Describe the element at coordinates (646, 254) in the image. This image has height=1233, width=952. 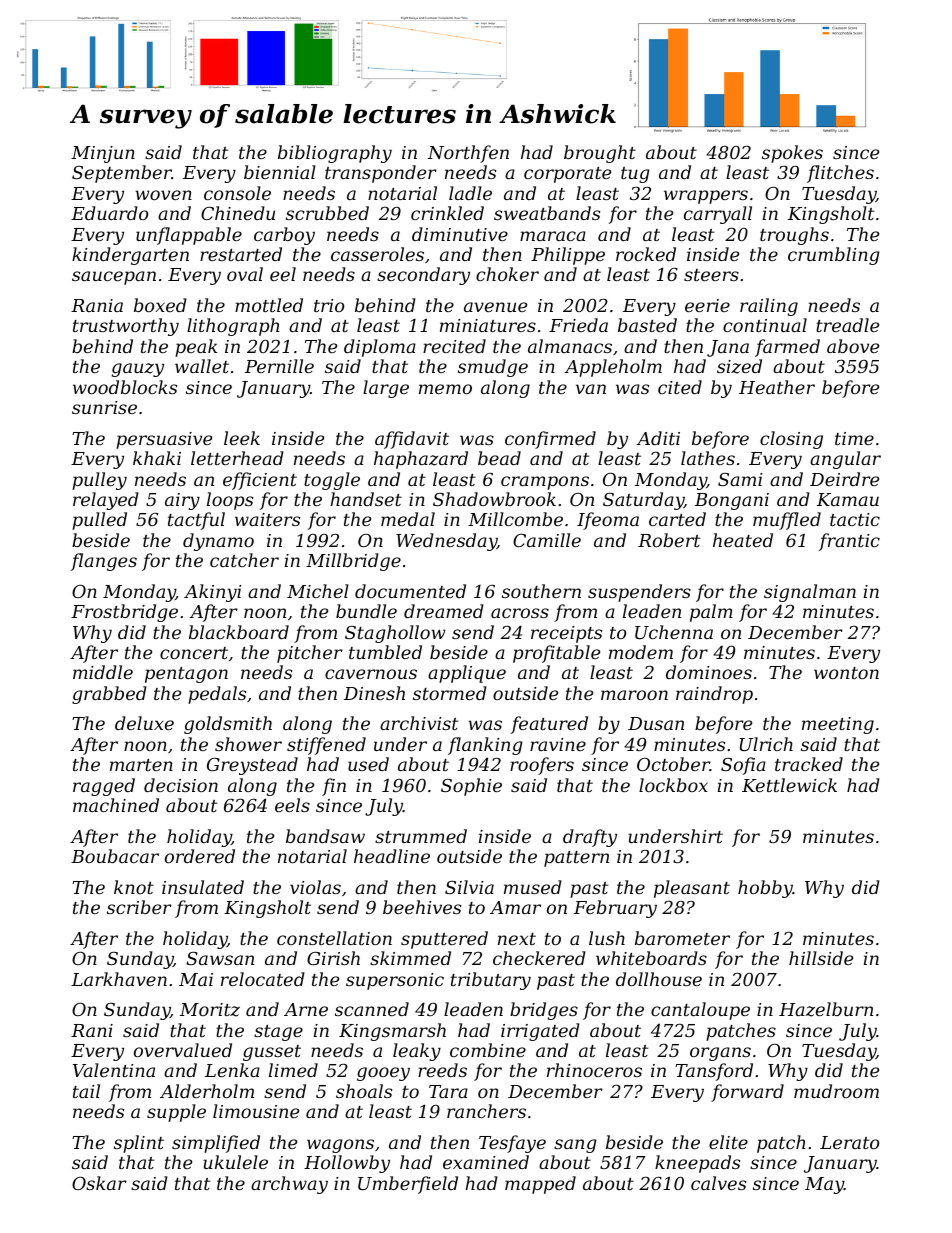
I see `rocked` at that location.
